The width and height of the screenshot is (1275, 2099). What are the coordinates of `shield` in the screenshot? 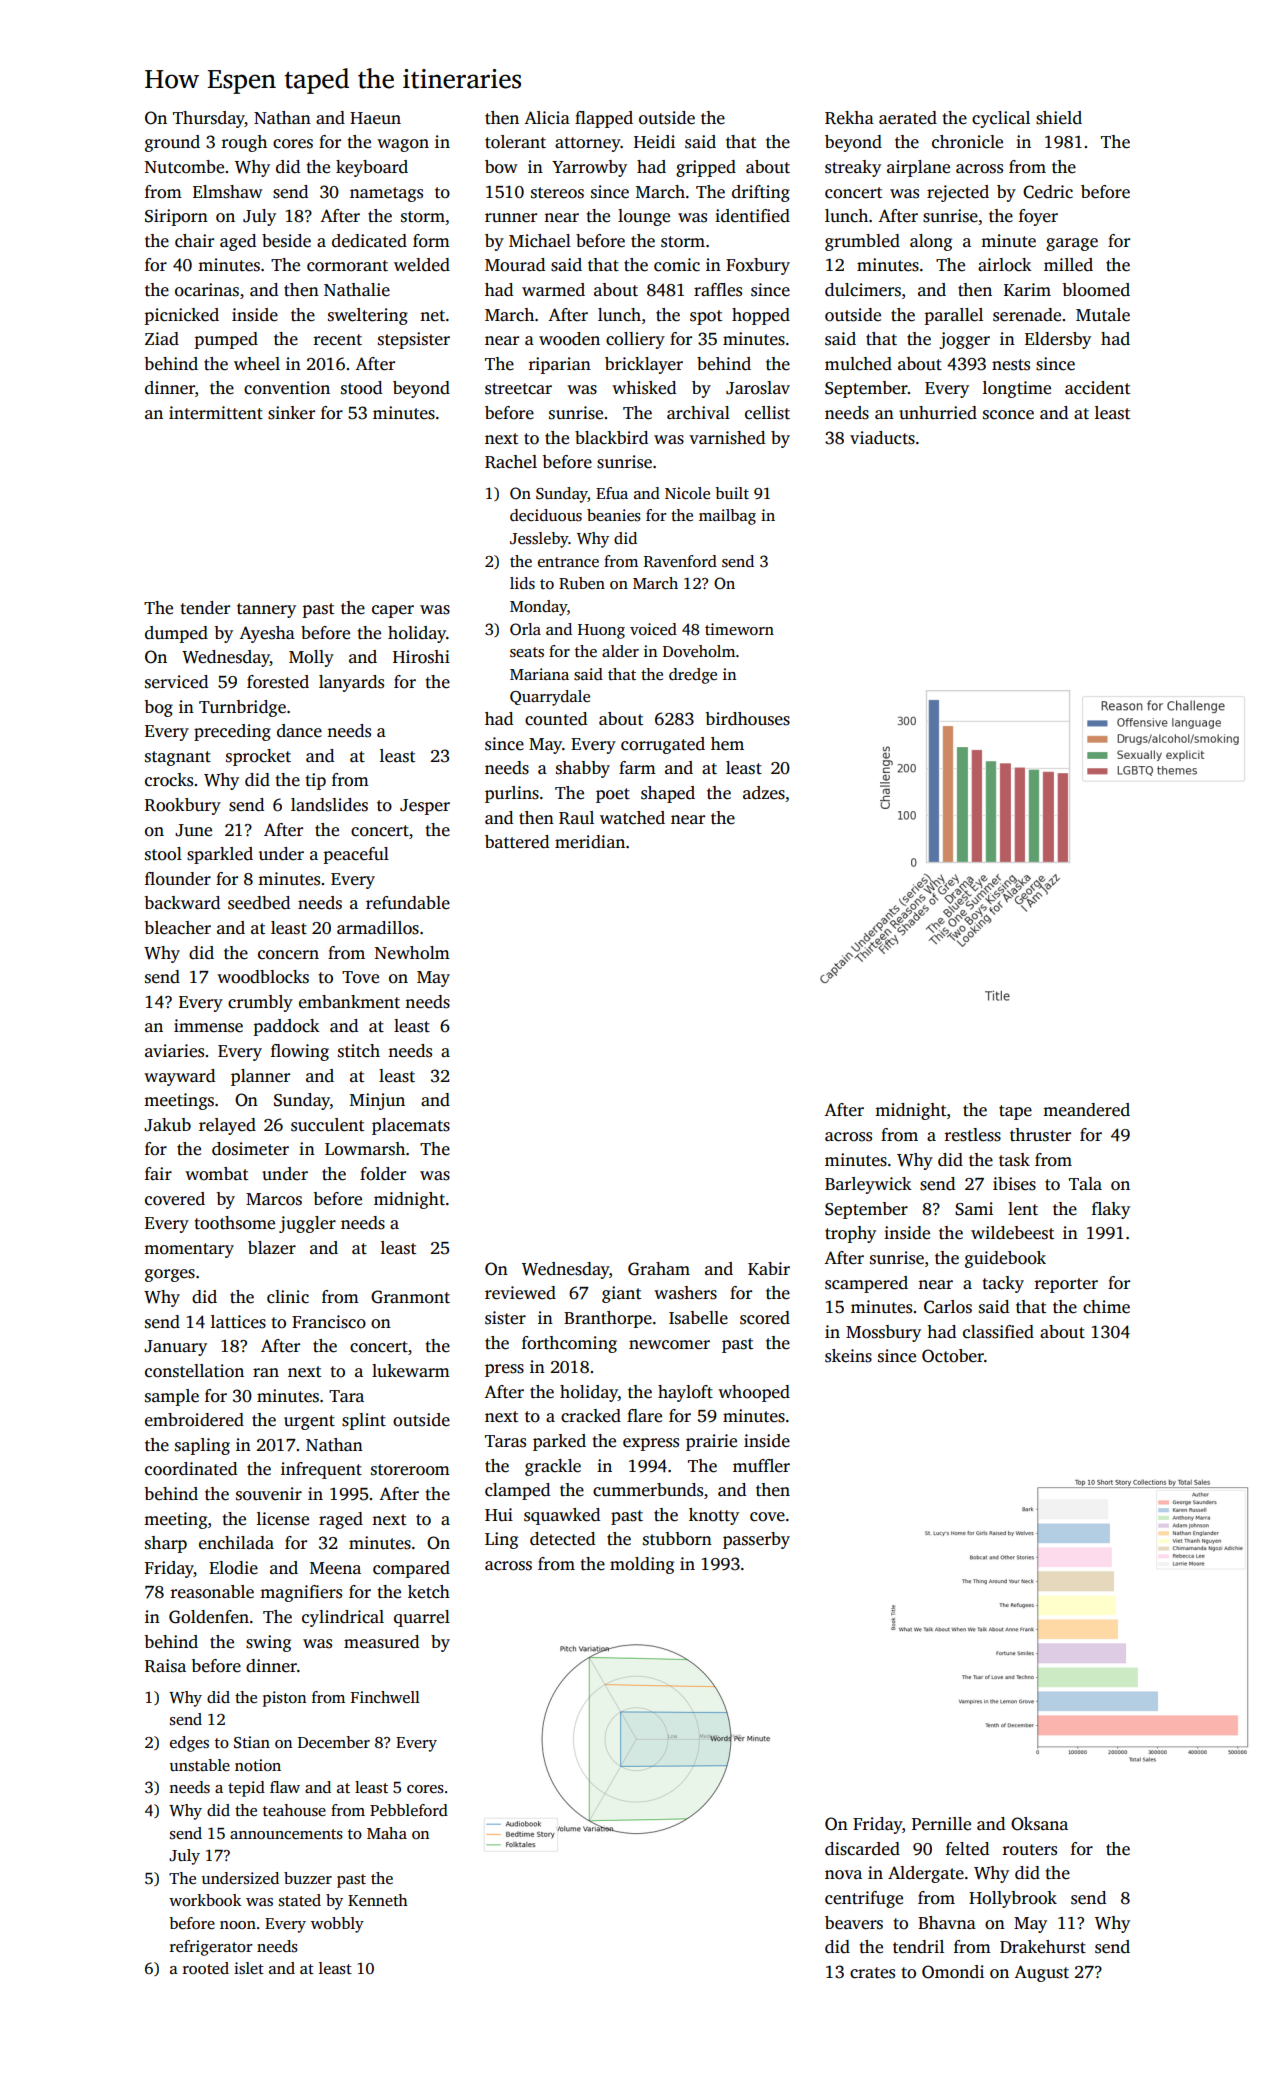 It's located at (1059, 118).
